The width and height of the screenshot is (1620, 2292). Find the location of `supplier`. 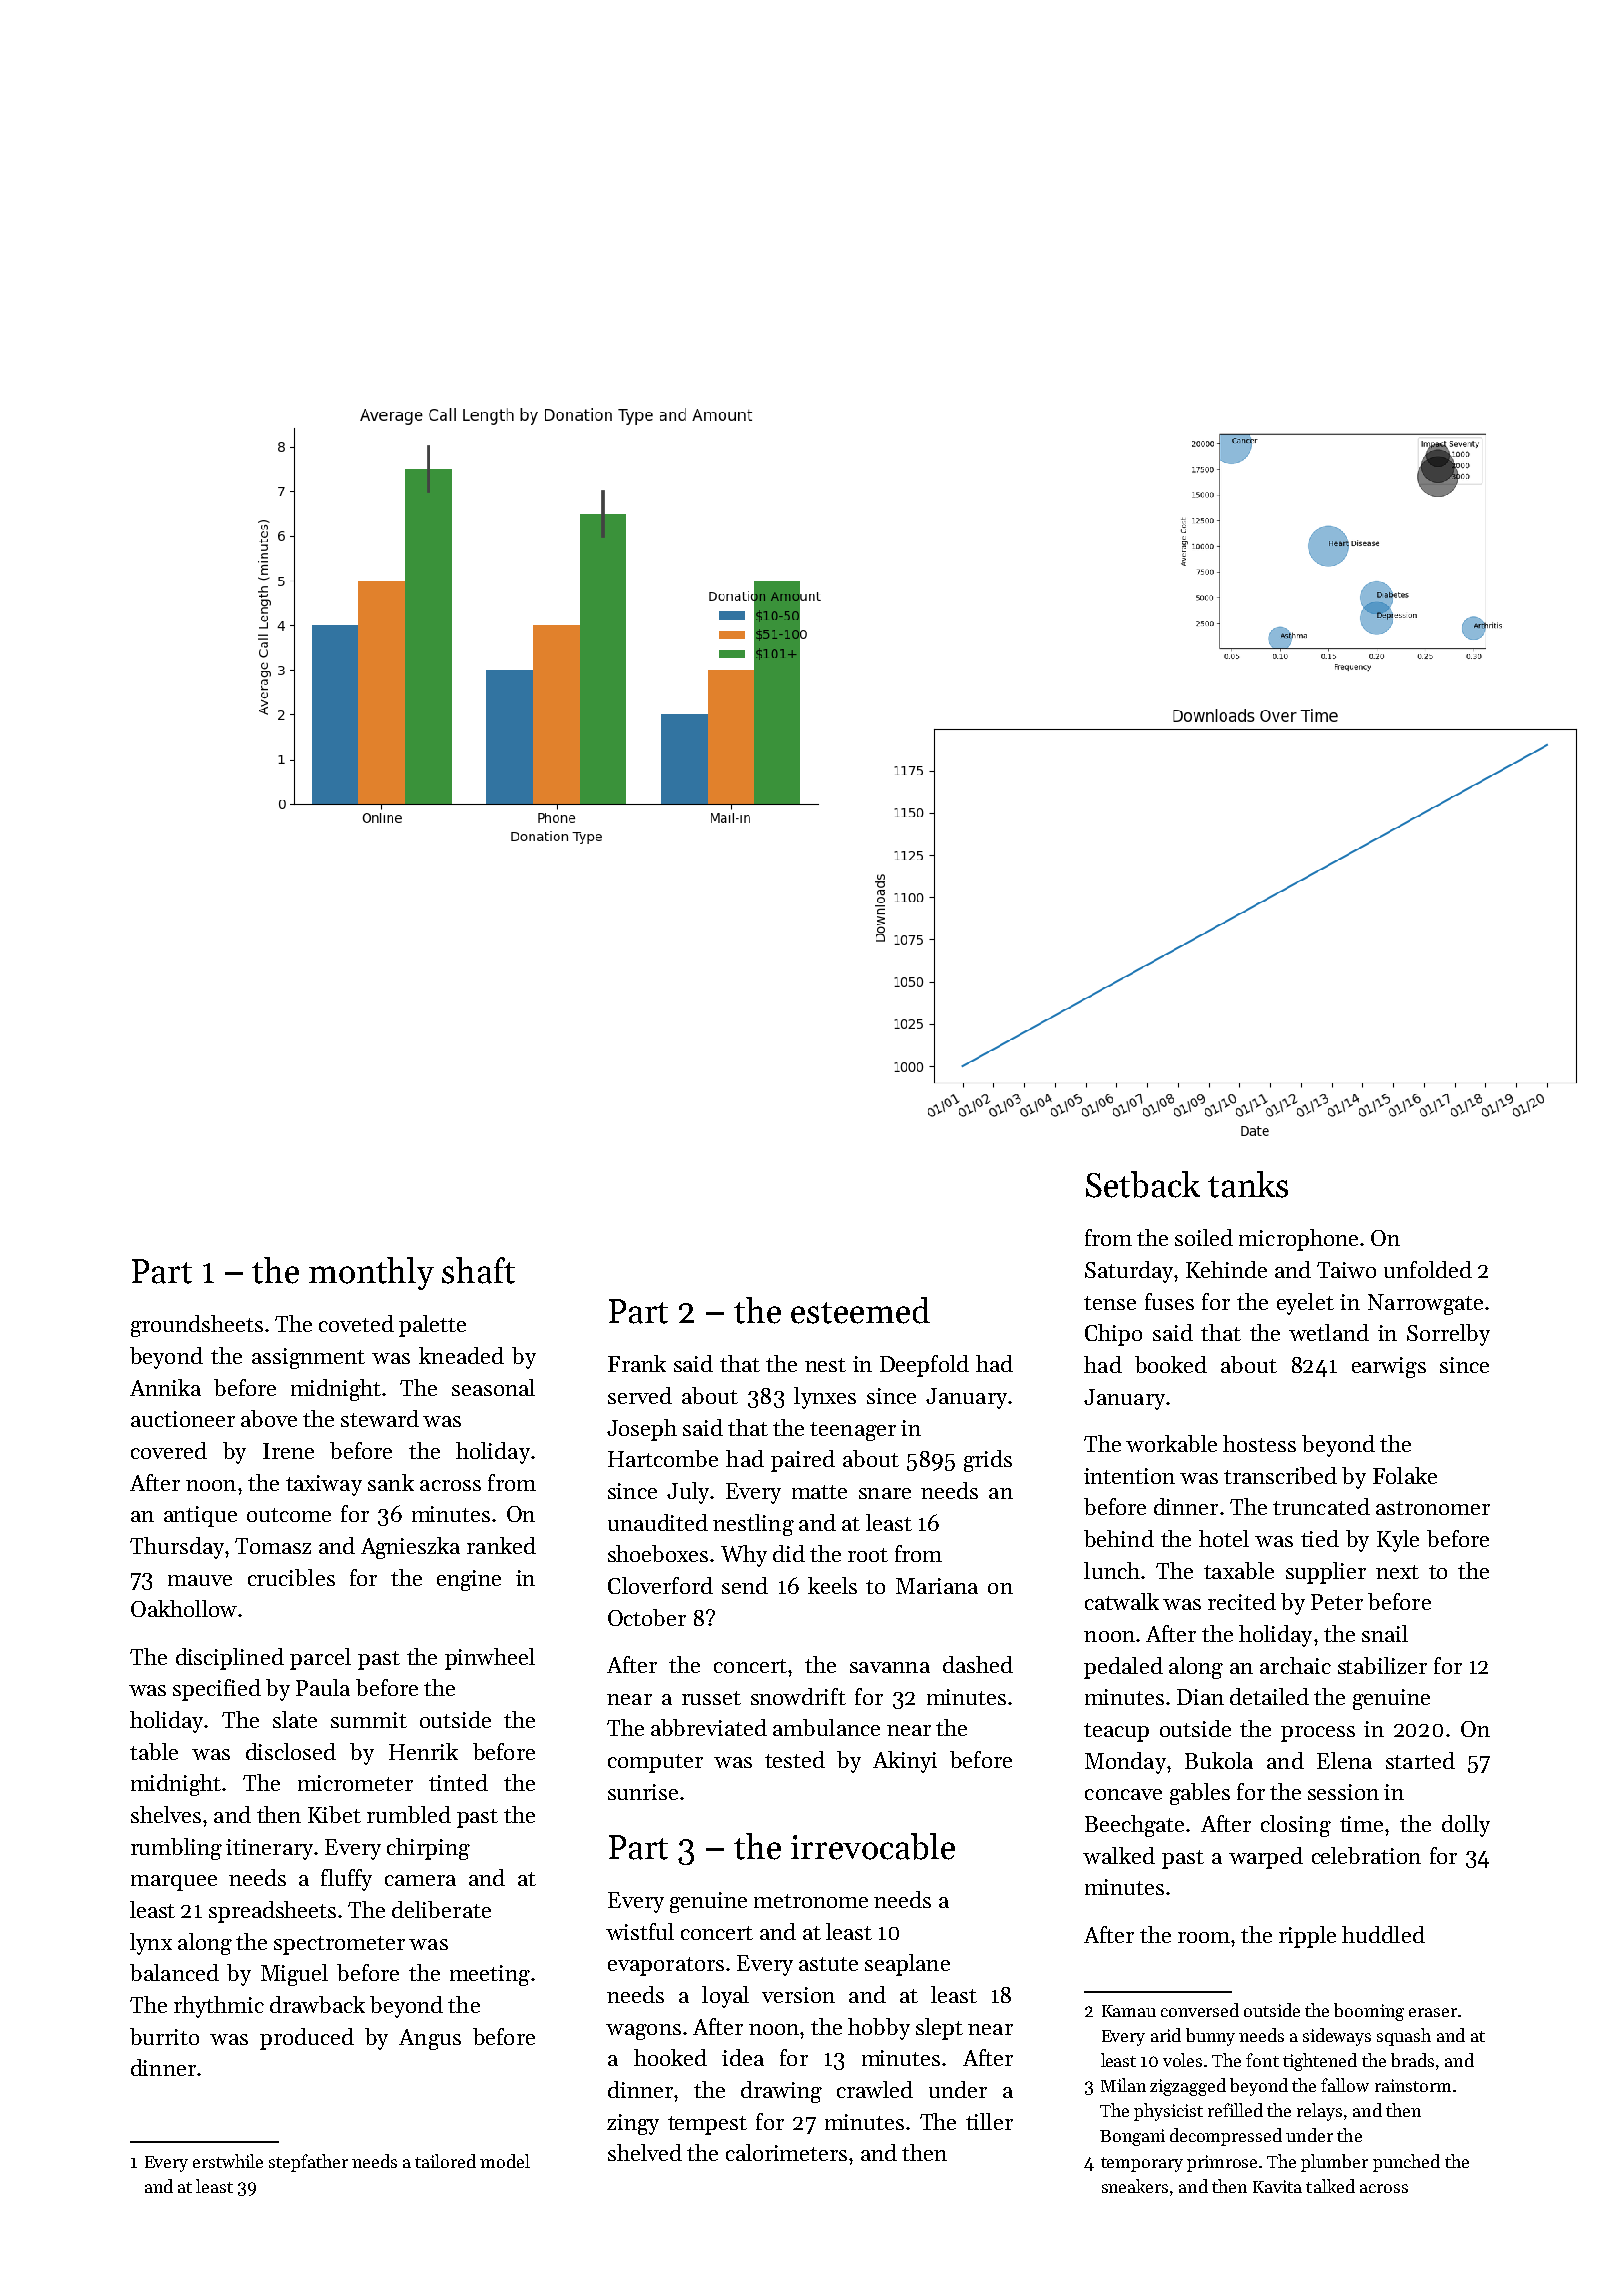

supplier is located at coordinates (1326, 1573).
